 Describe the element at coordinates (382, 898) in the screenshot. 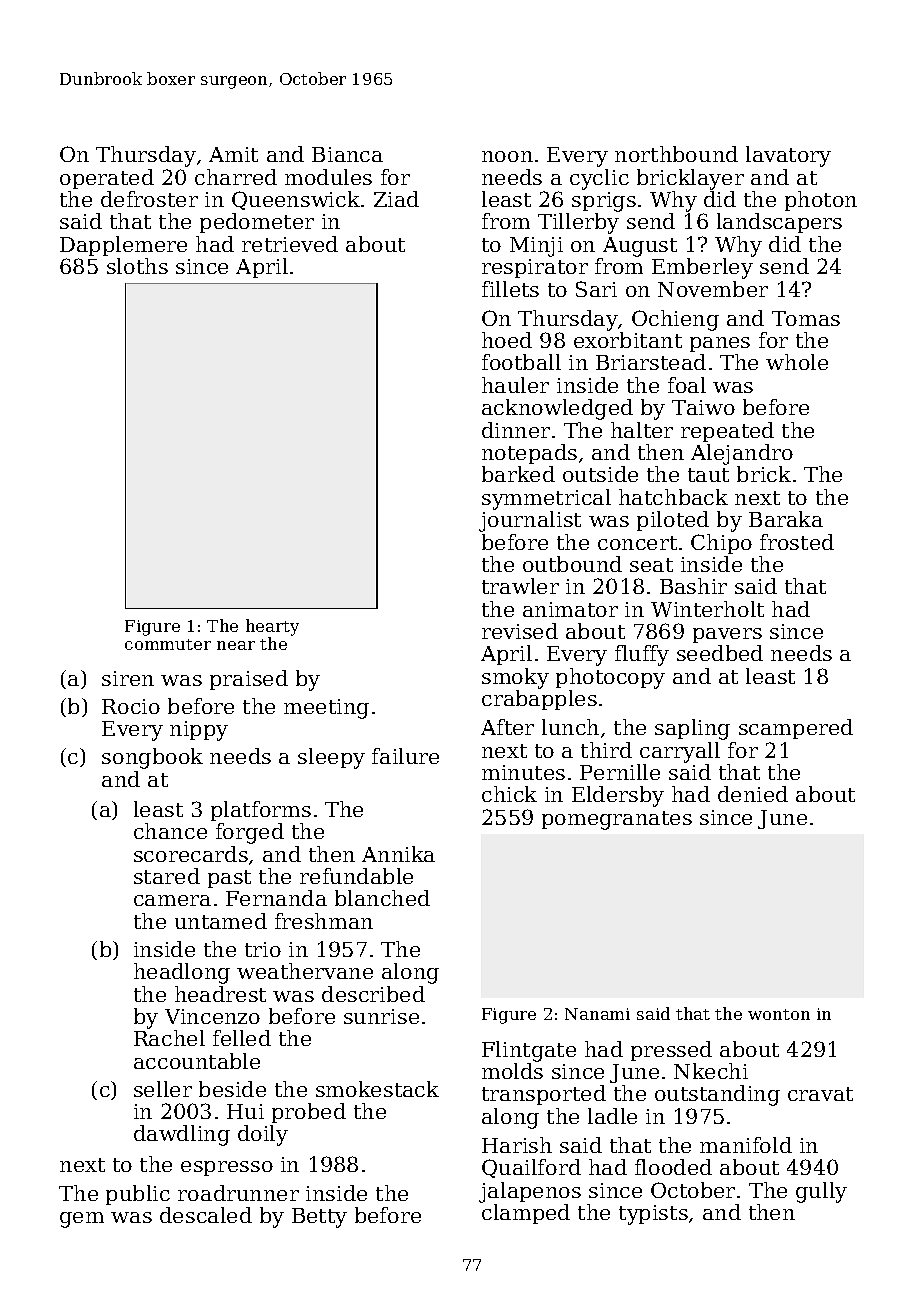

I see `blanched` at that location.
